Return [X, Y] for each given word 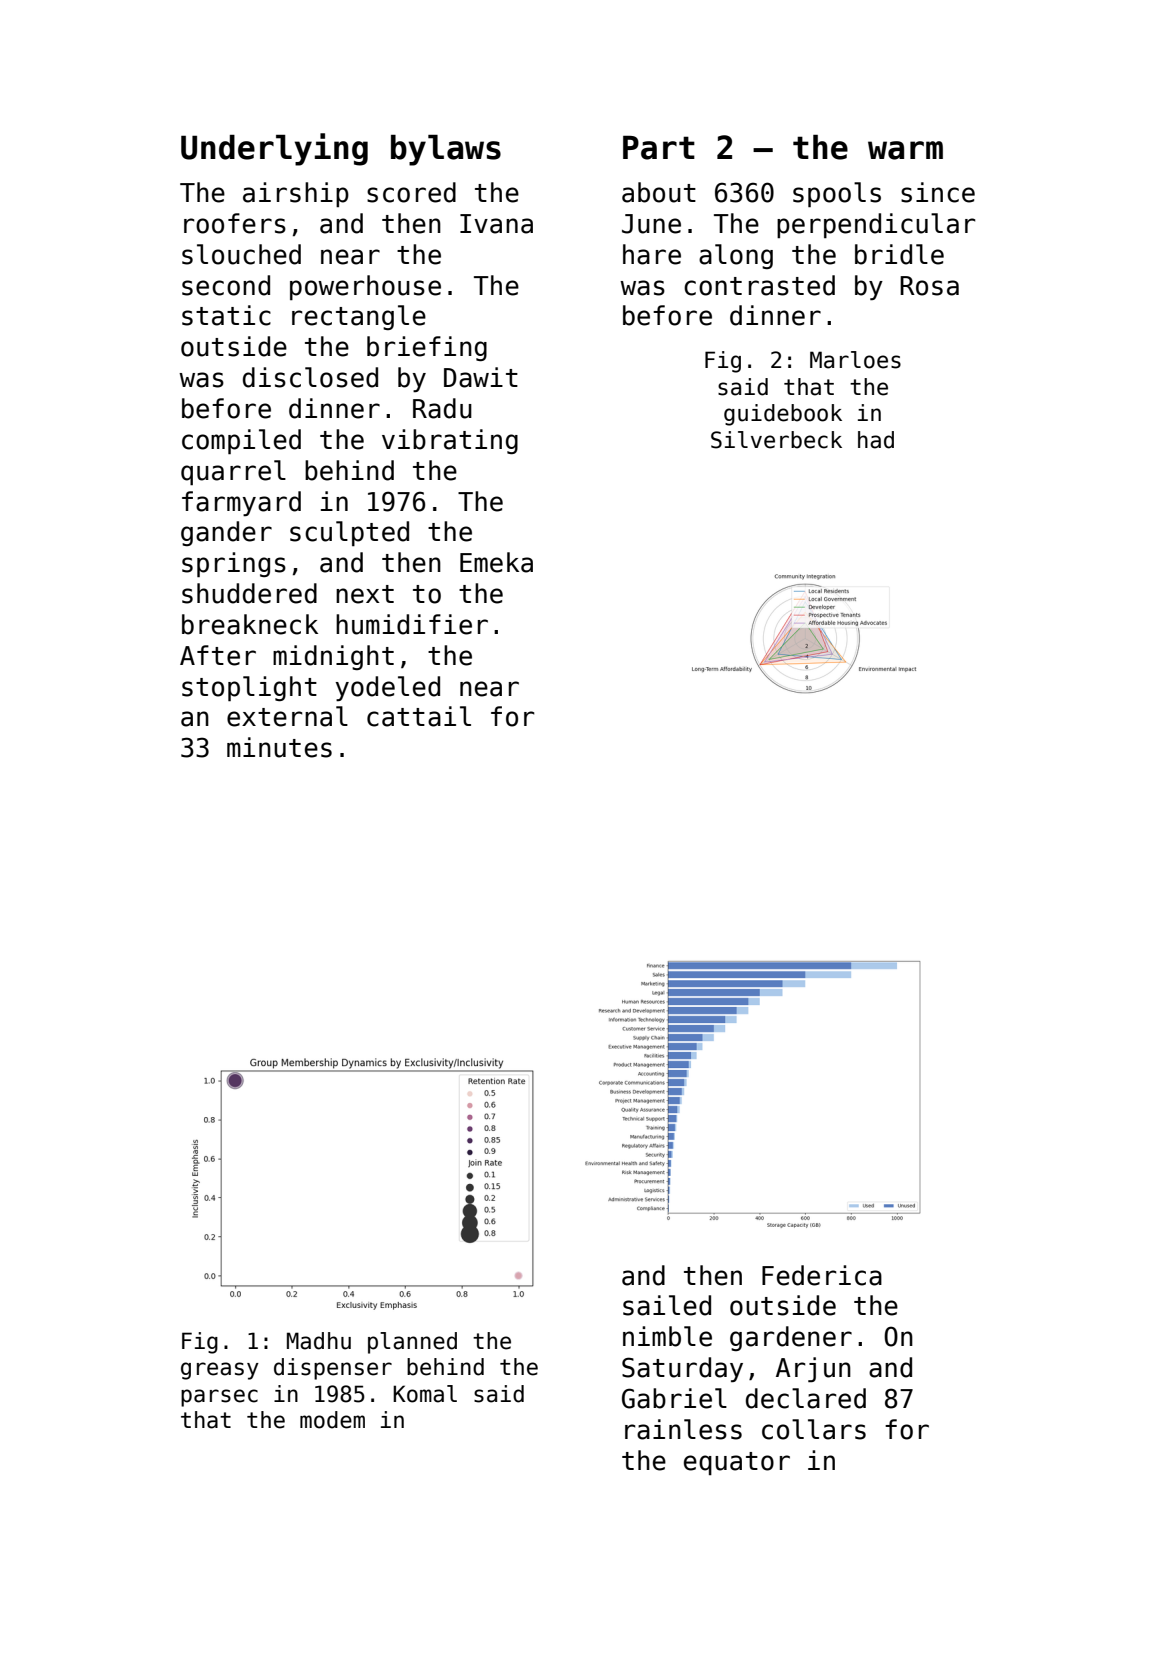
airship [296, 194]
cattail [419, 716]
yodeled [388, 688]
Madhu [319, 1341]
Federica [822, 1275]
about [659, 192]
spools [837, 194]
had [876, 440]
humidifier [412, 624]
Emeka [496, 562]
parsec [219, 1398]
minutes [279, 747]
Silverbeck [776, 440]
